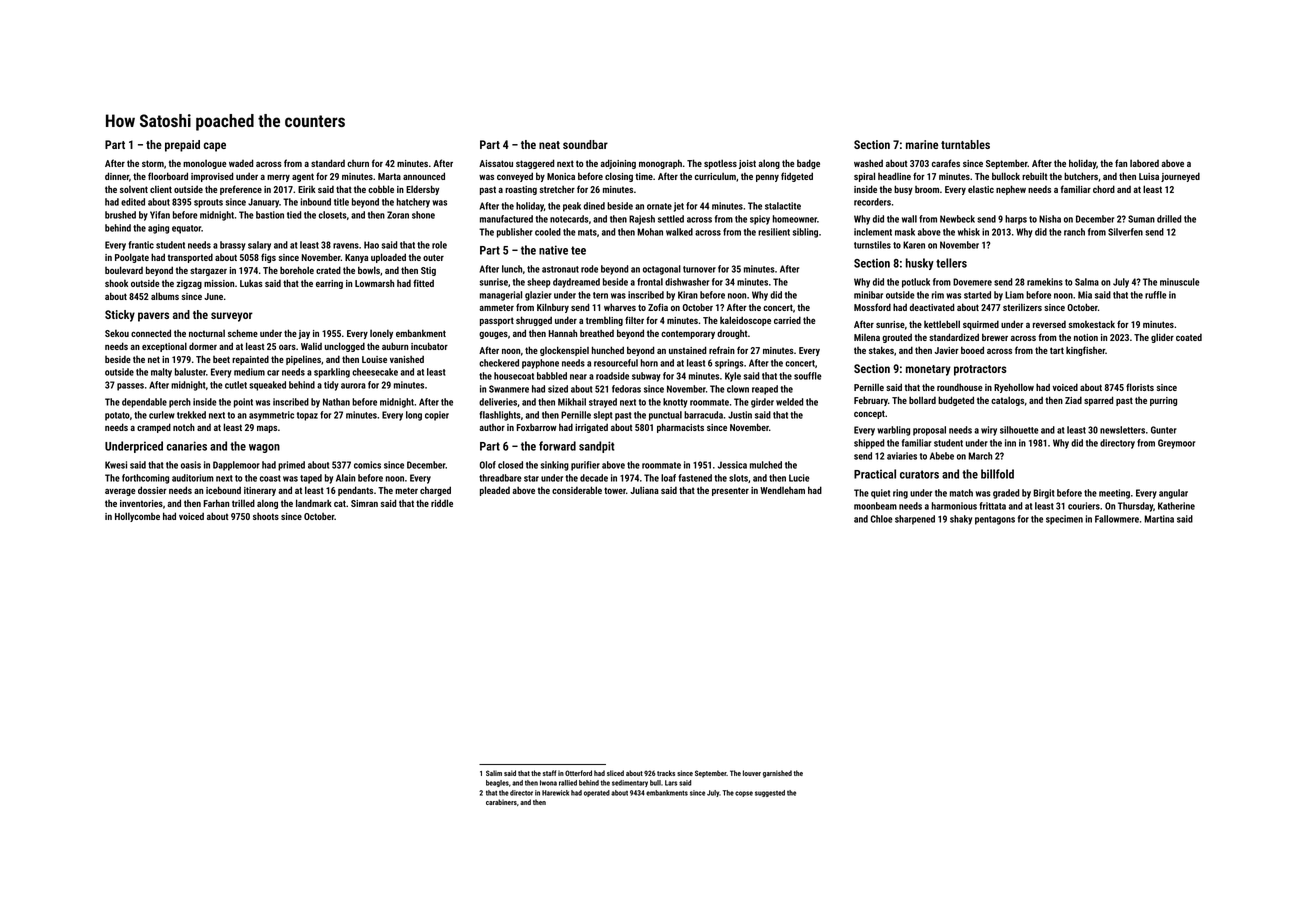 Image resolution: width=1308 pixels, height=924 pixels. What do you see at coordinates (770, 793) in the document?
I see `suggested` at bounding box center [770, 793].
